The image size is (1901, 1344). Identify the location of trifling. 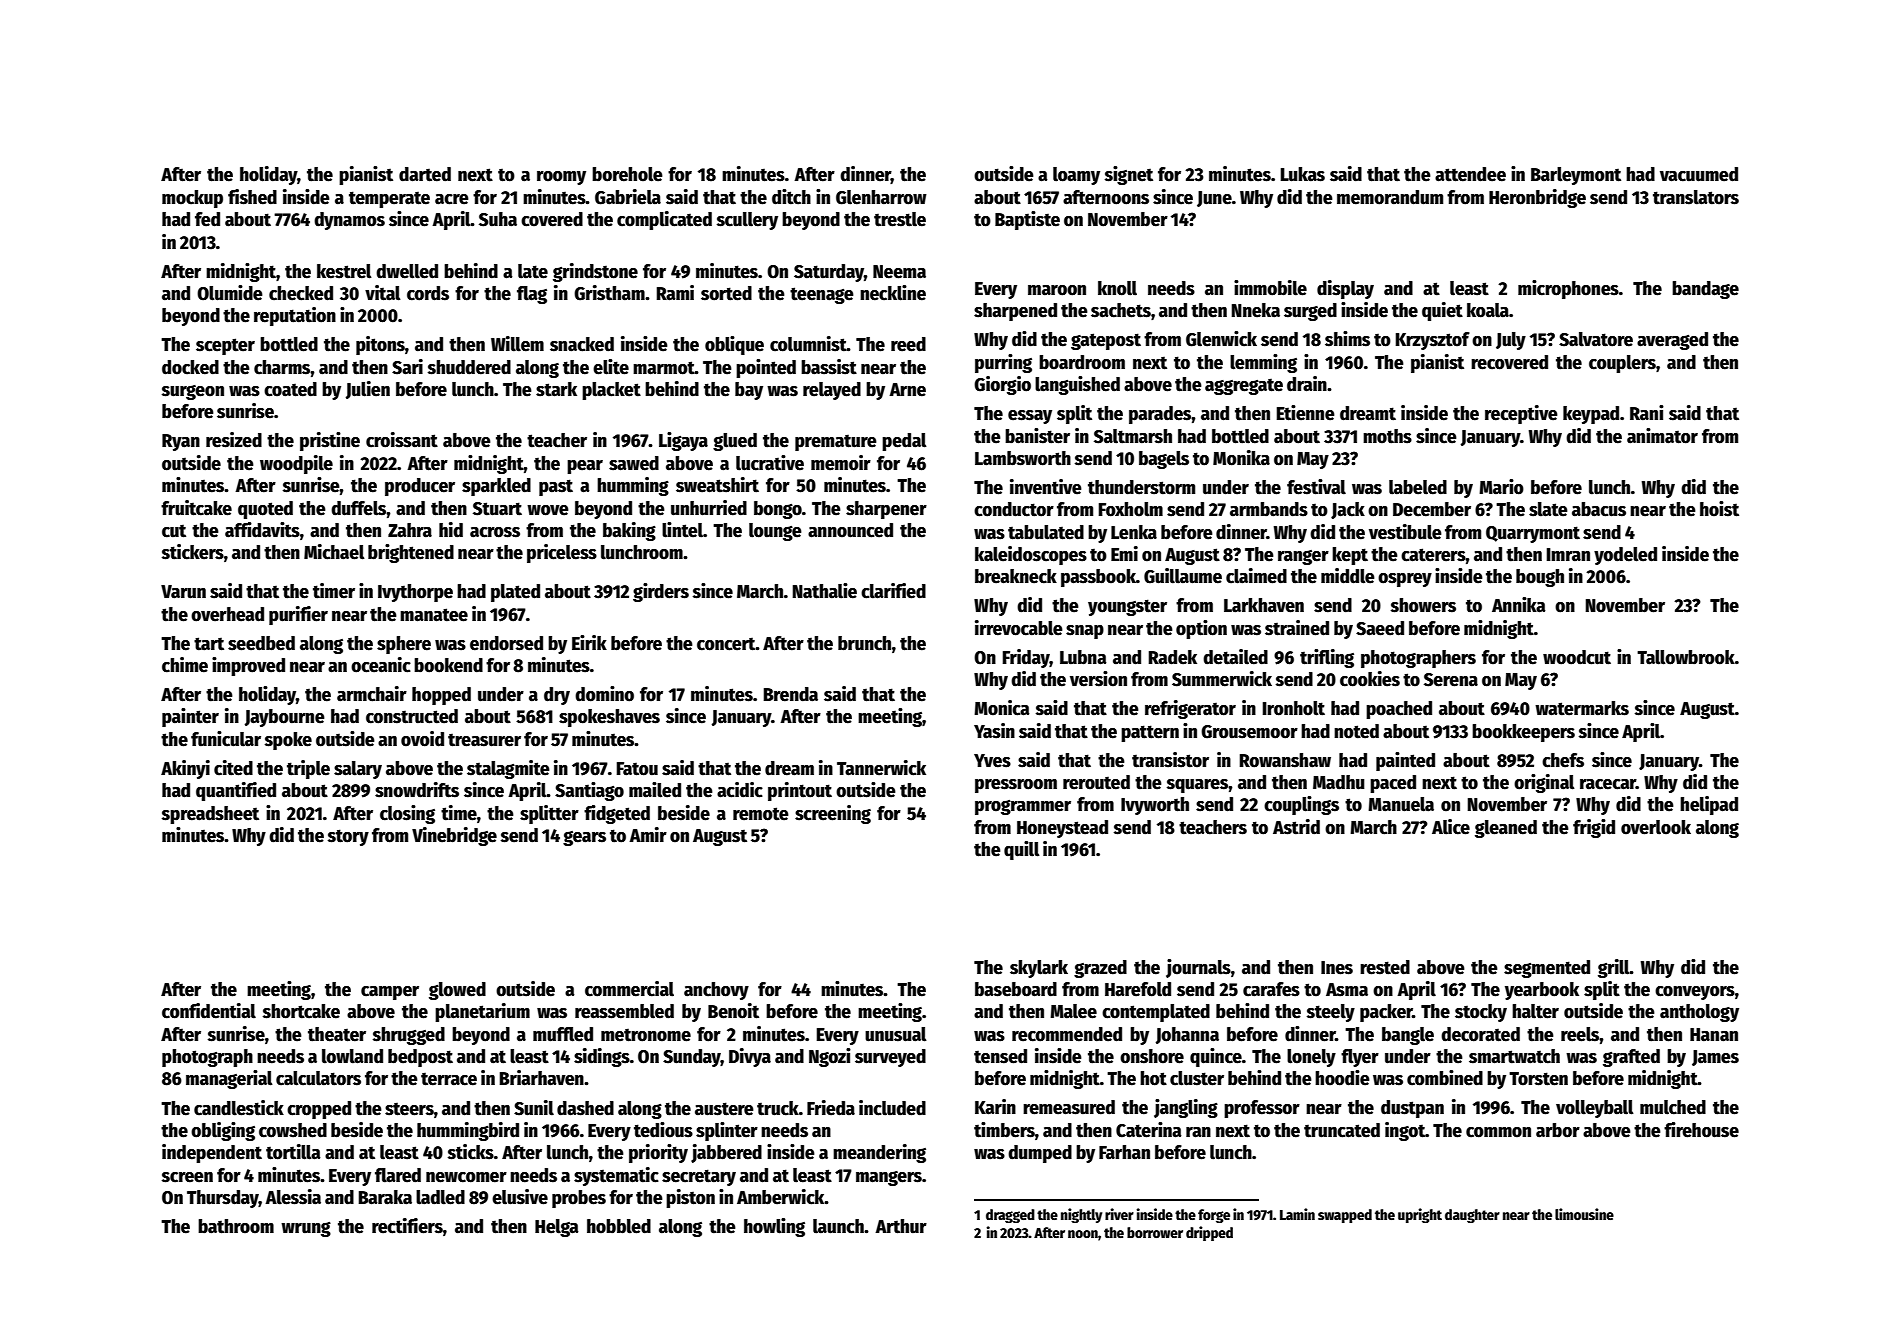
(1327, 658).
